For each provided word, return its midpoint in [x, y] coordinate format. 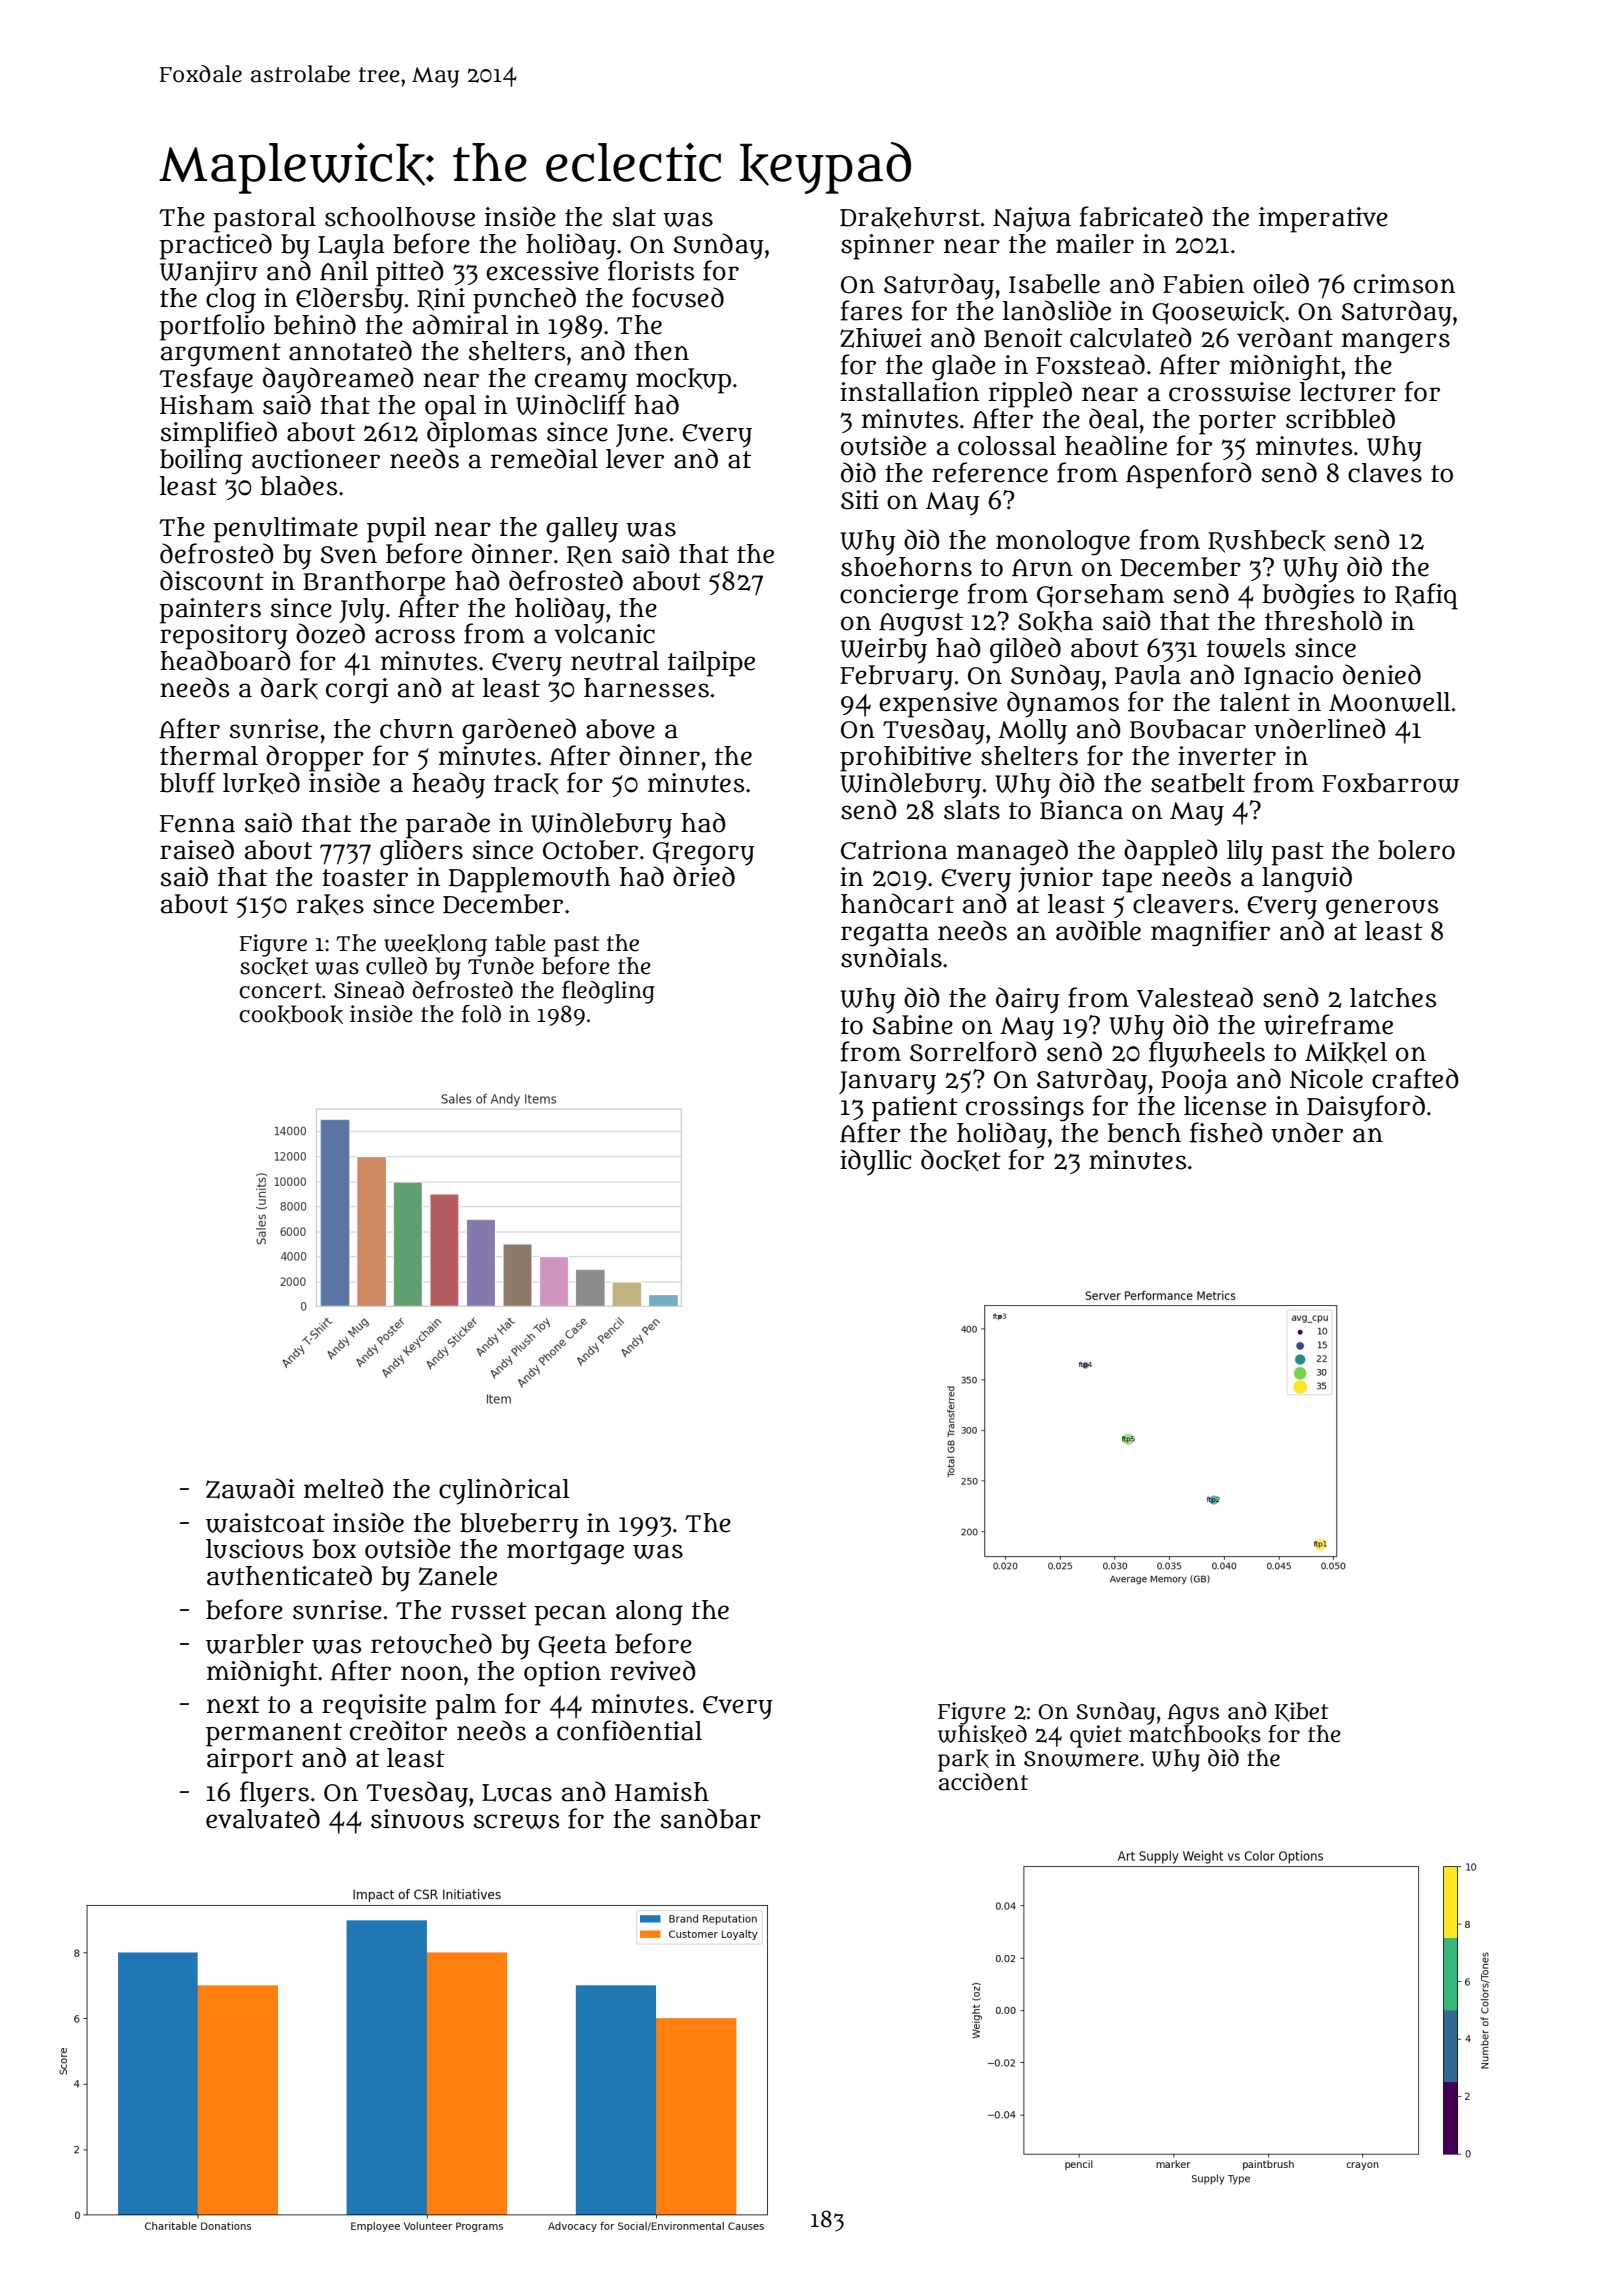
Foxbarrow [1390, 783]
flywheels [1207, 1054]
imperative [1323, 220]
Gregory [704, 854]
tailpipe [711, 664]
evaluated [263, 1818]
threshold [1323, 620]
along [649, 1613]
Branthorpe [374, 583]
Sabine [913, 1025]
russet [489, 1611]
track [526, 783]
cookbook [291, 1014]
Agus [1193, 1714]
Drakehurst [910, 217]
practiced [215, 245]
